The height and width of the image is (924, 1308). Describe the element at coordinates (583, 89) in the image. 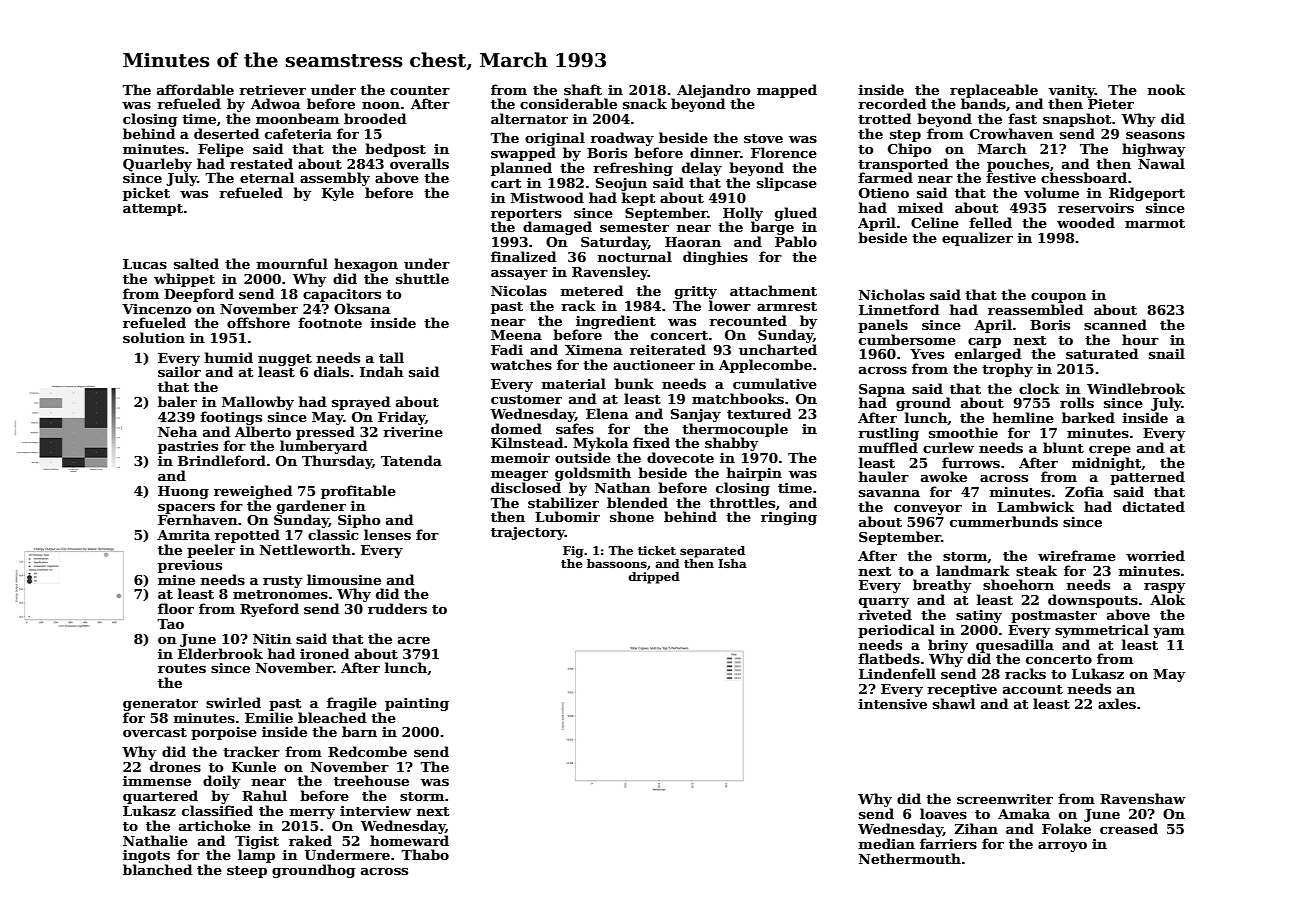

I see `shaft` at that location.
